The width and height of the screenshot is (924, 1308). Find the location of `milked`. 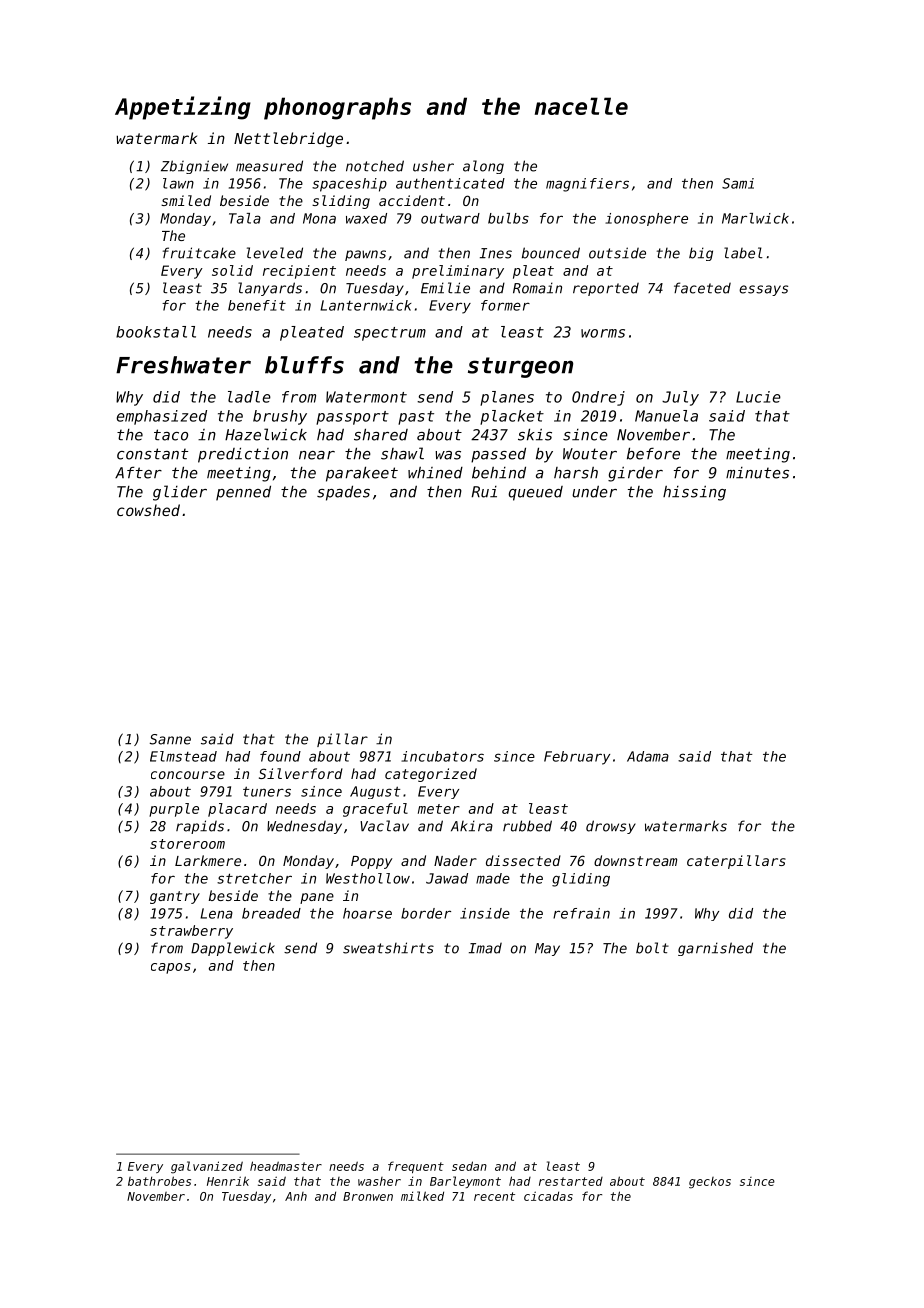

milked is located at coordinates (422, 1196).
